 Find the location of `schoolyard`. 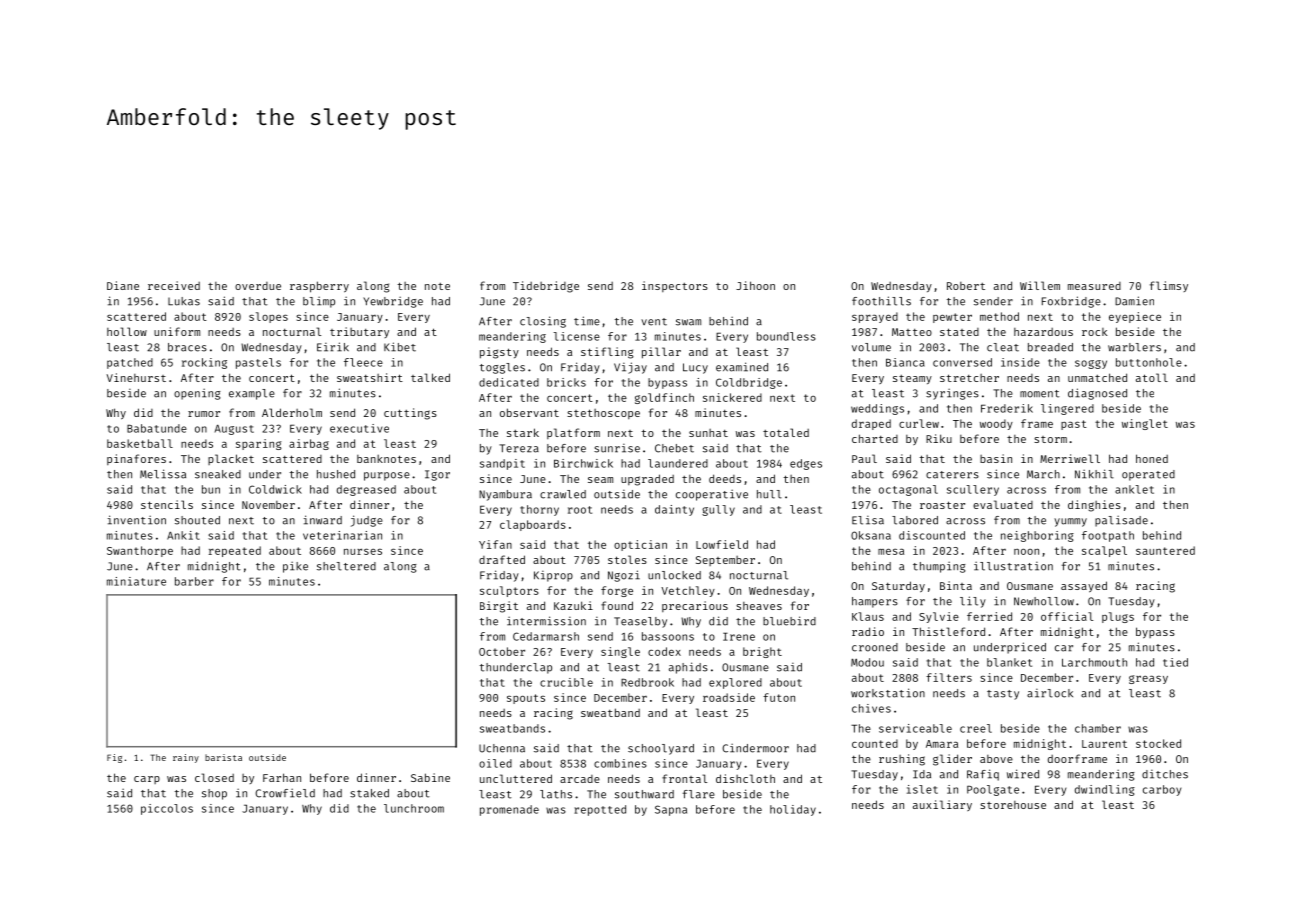

schoolyard is located at coordinates (661, 749).
